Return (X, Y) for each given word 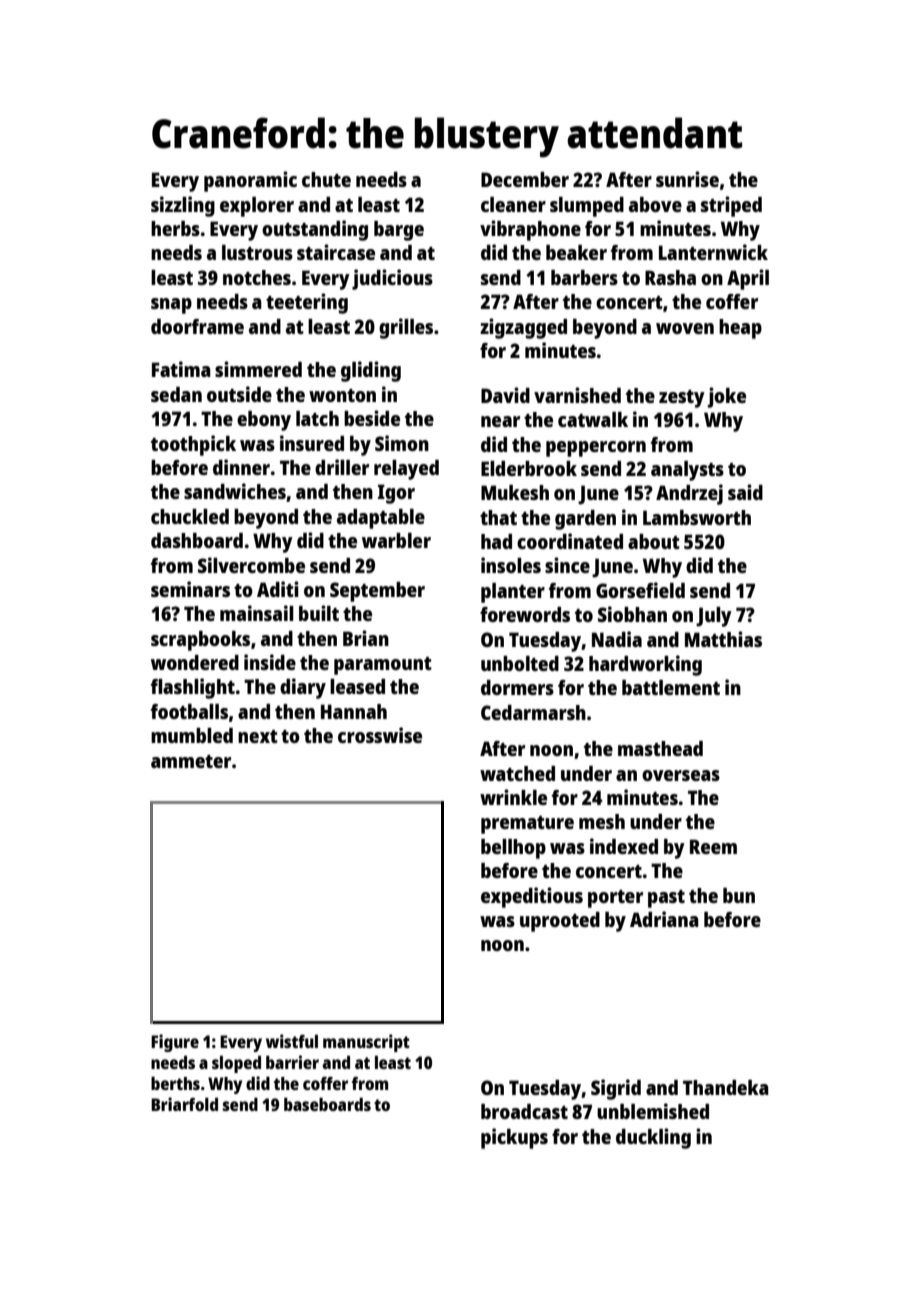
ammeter (191, 761)
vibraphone (530, 230)
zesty (682, 399)
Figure (175, 1043)
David (505, 395)
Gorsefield (640, 590)
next (258, 736)
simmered (258, 369)
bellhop (513, 849)
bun (739, 895)
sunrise (687, 179)
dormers (517, 687)
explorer (257, 207)
